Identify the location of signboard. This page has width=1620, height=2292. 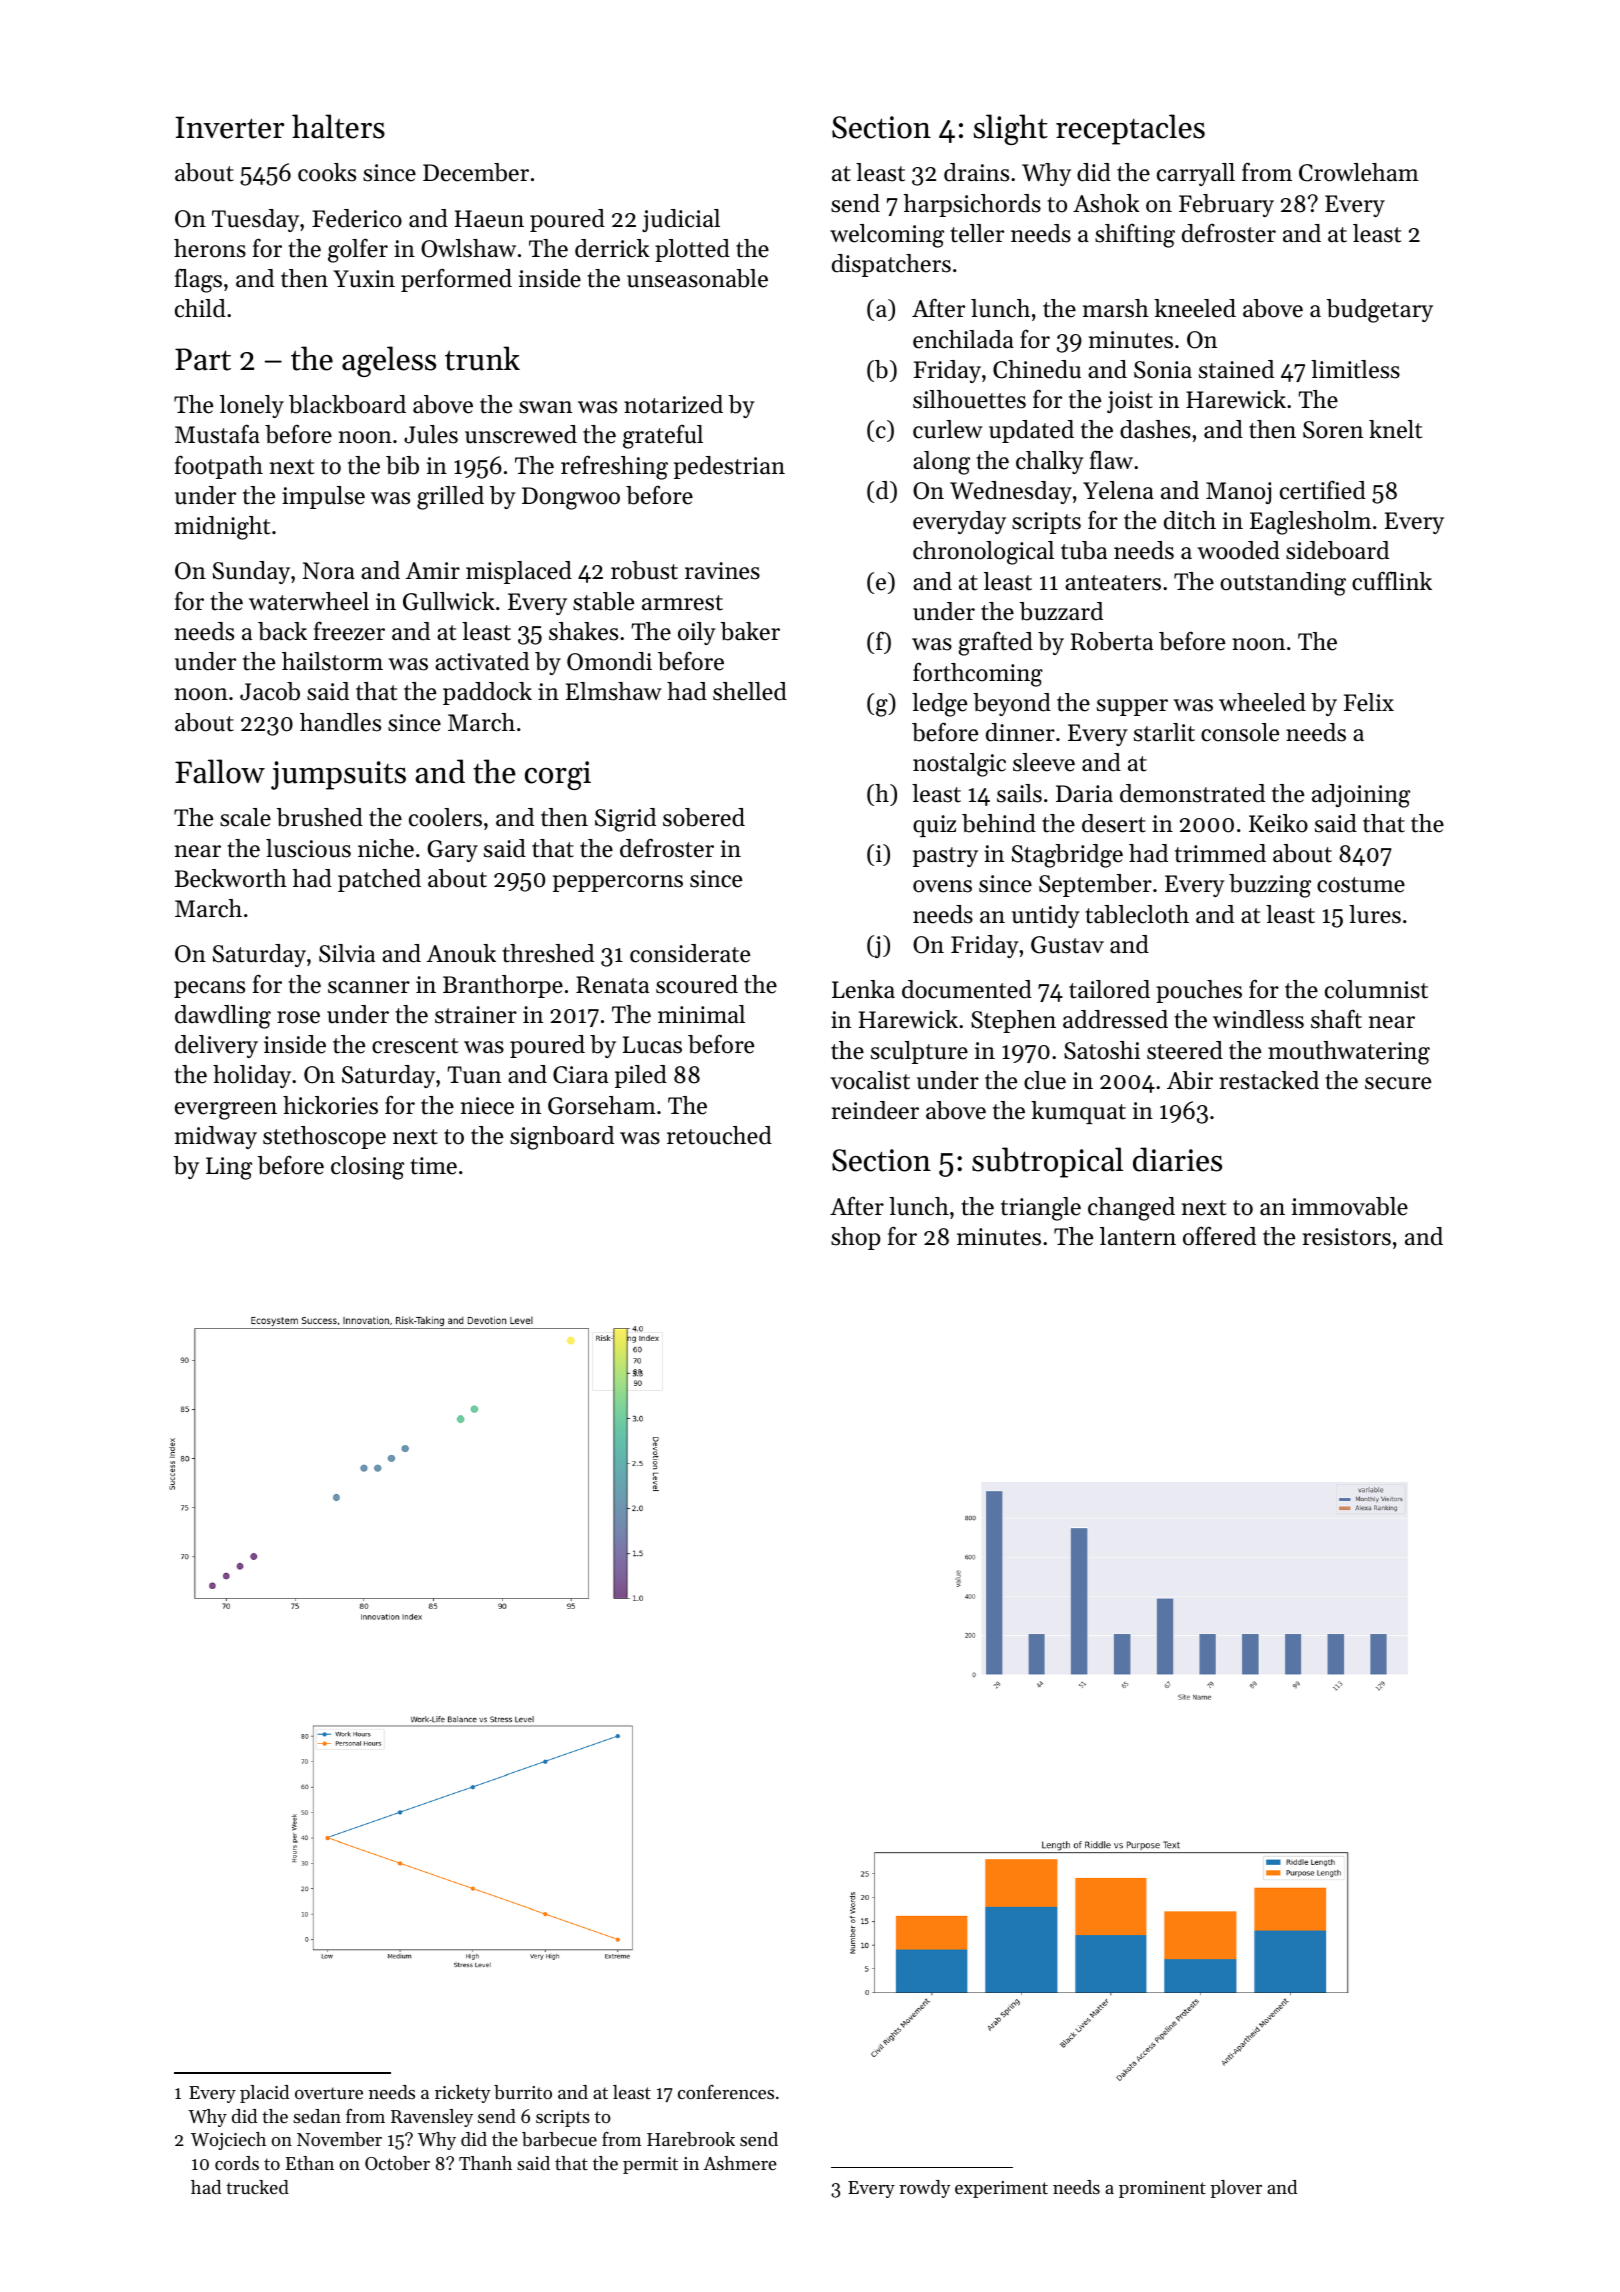
(562, 1138).
